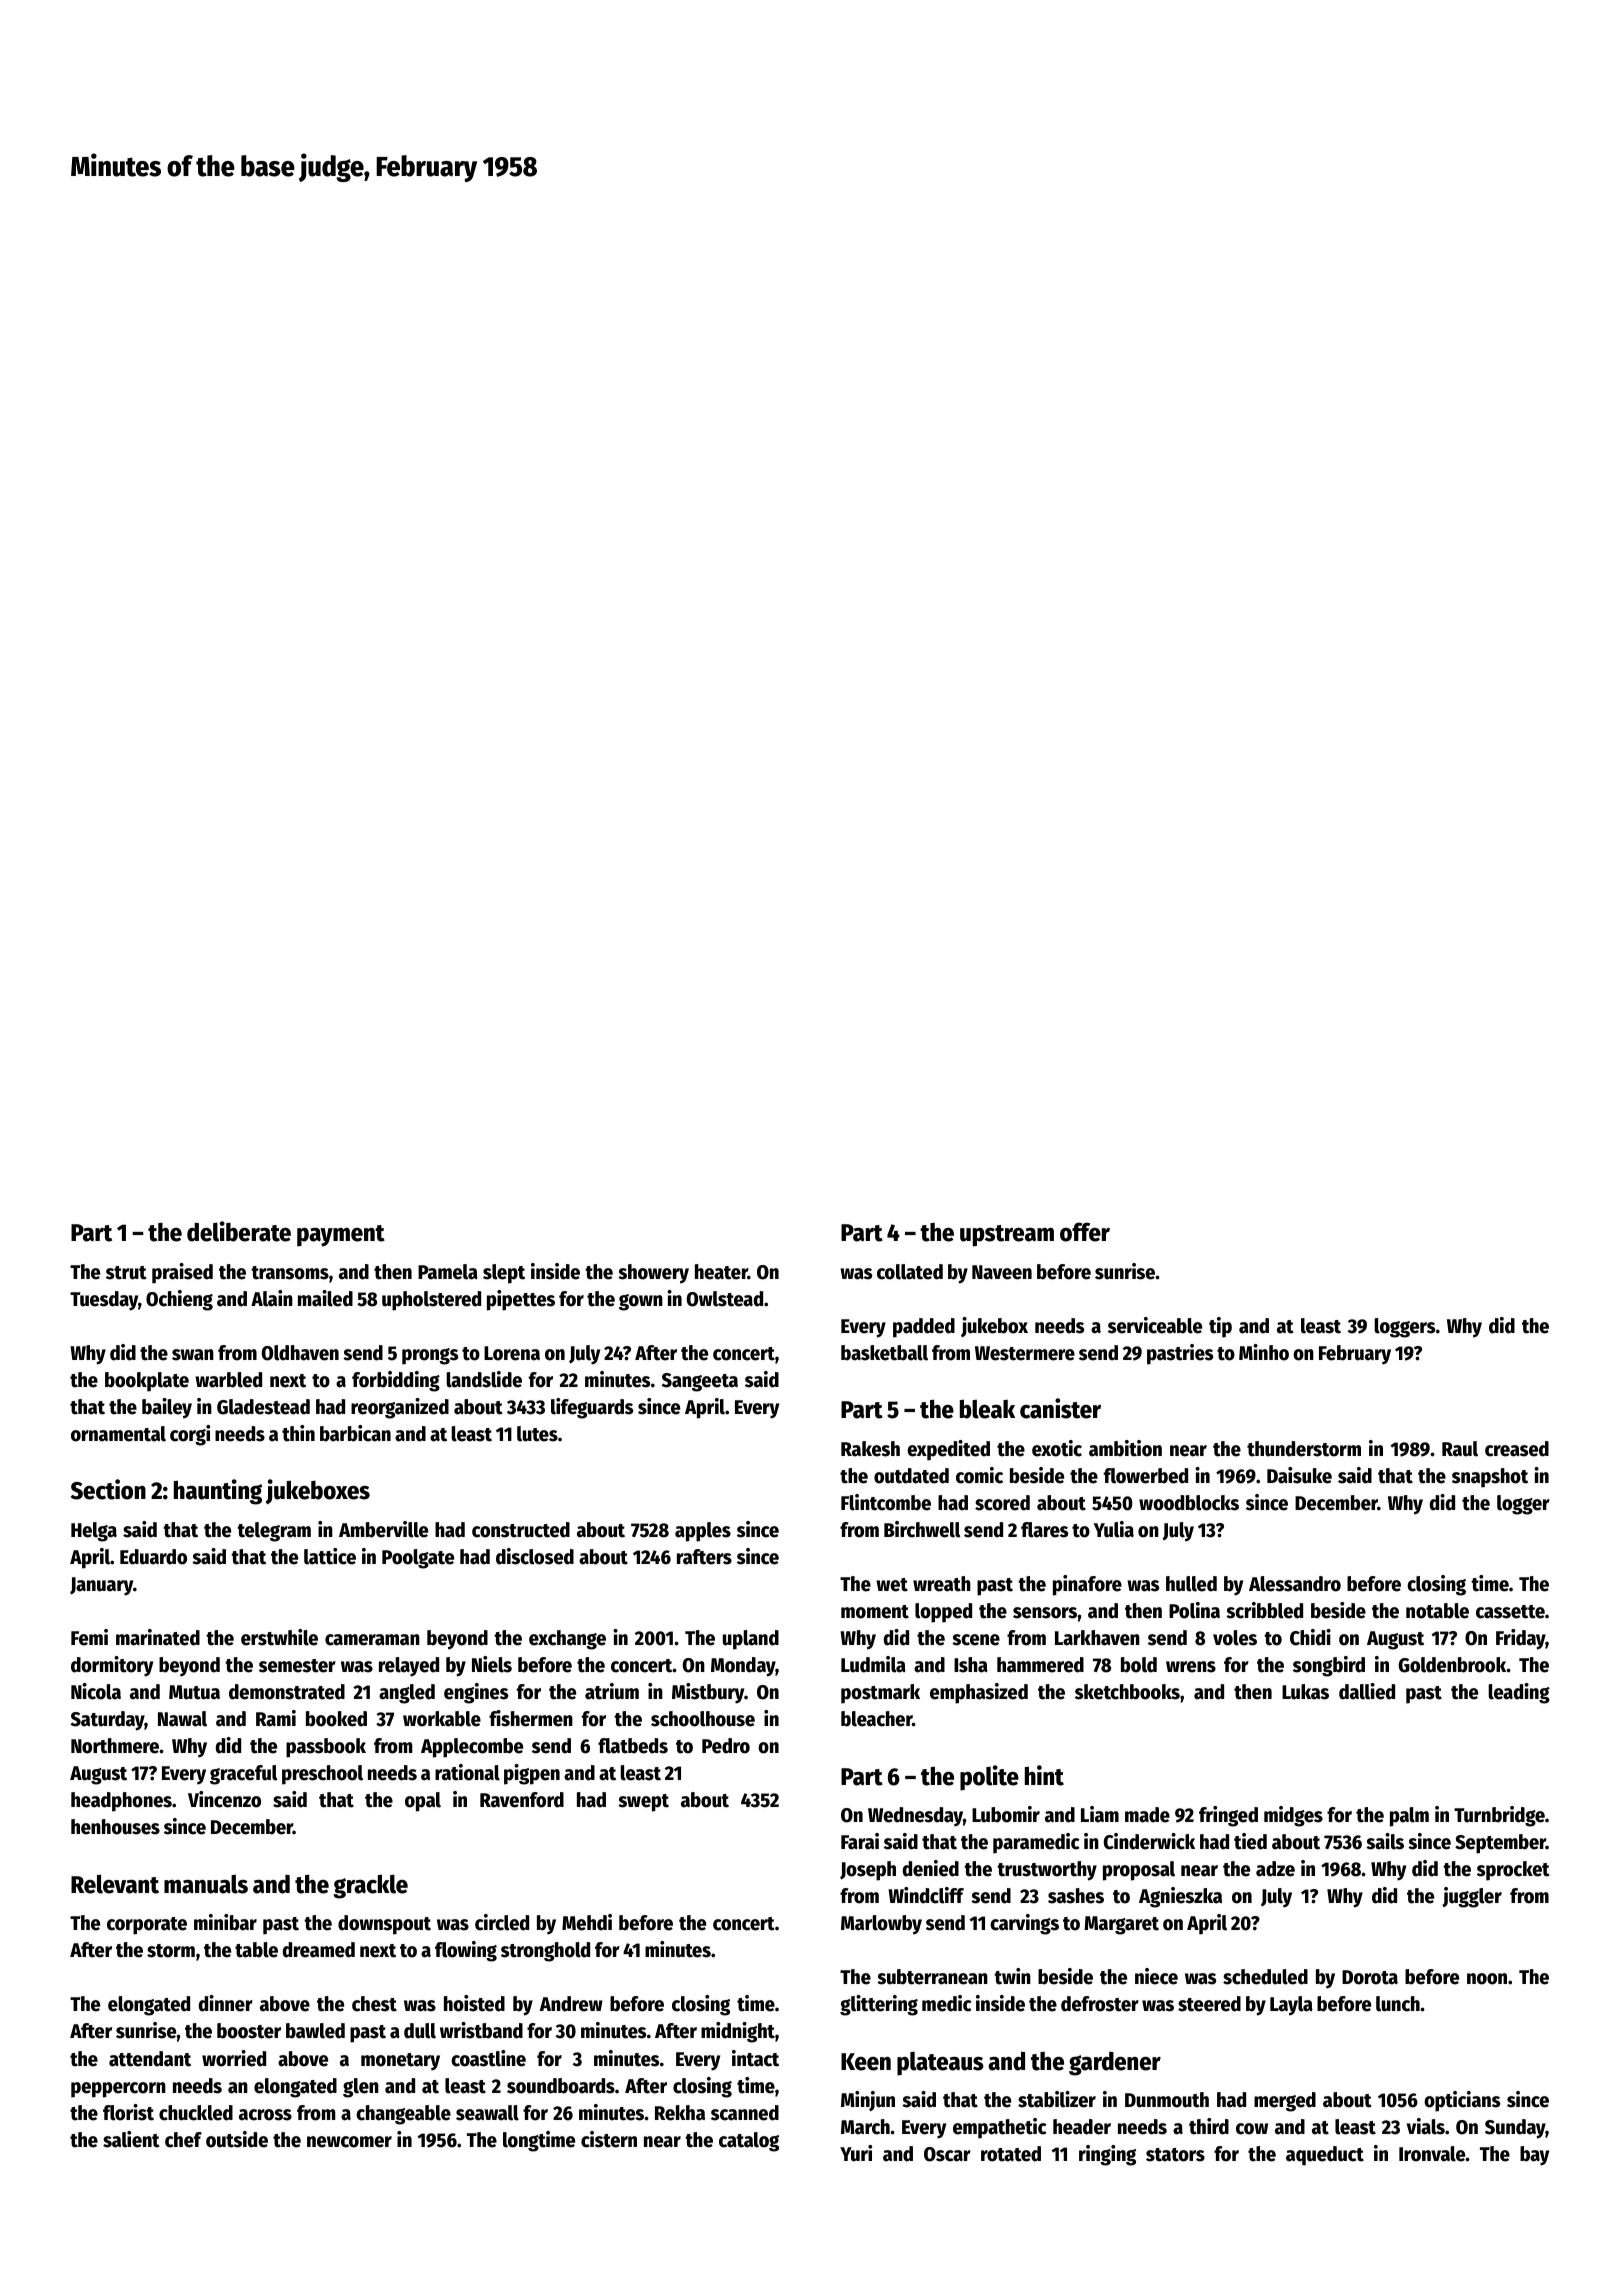 The width and height of the screenshot is (1620, 2292). Describe the element at coordinates (1121, 1925) in the screenshot. I see `Margaret` at that location.
